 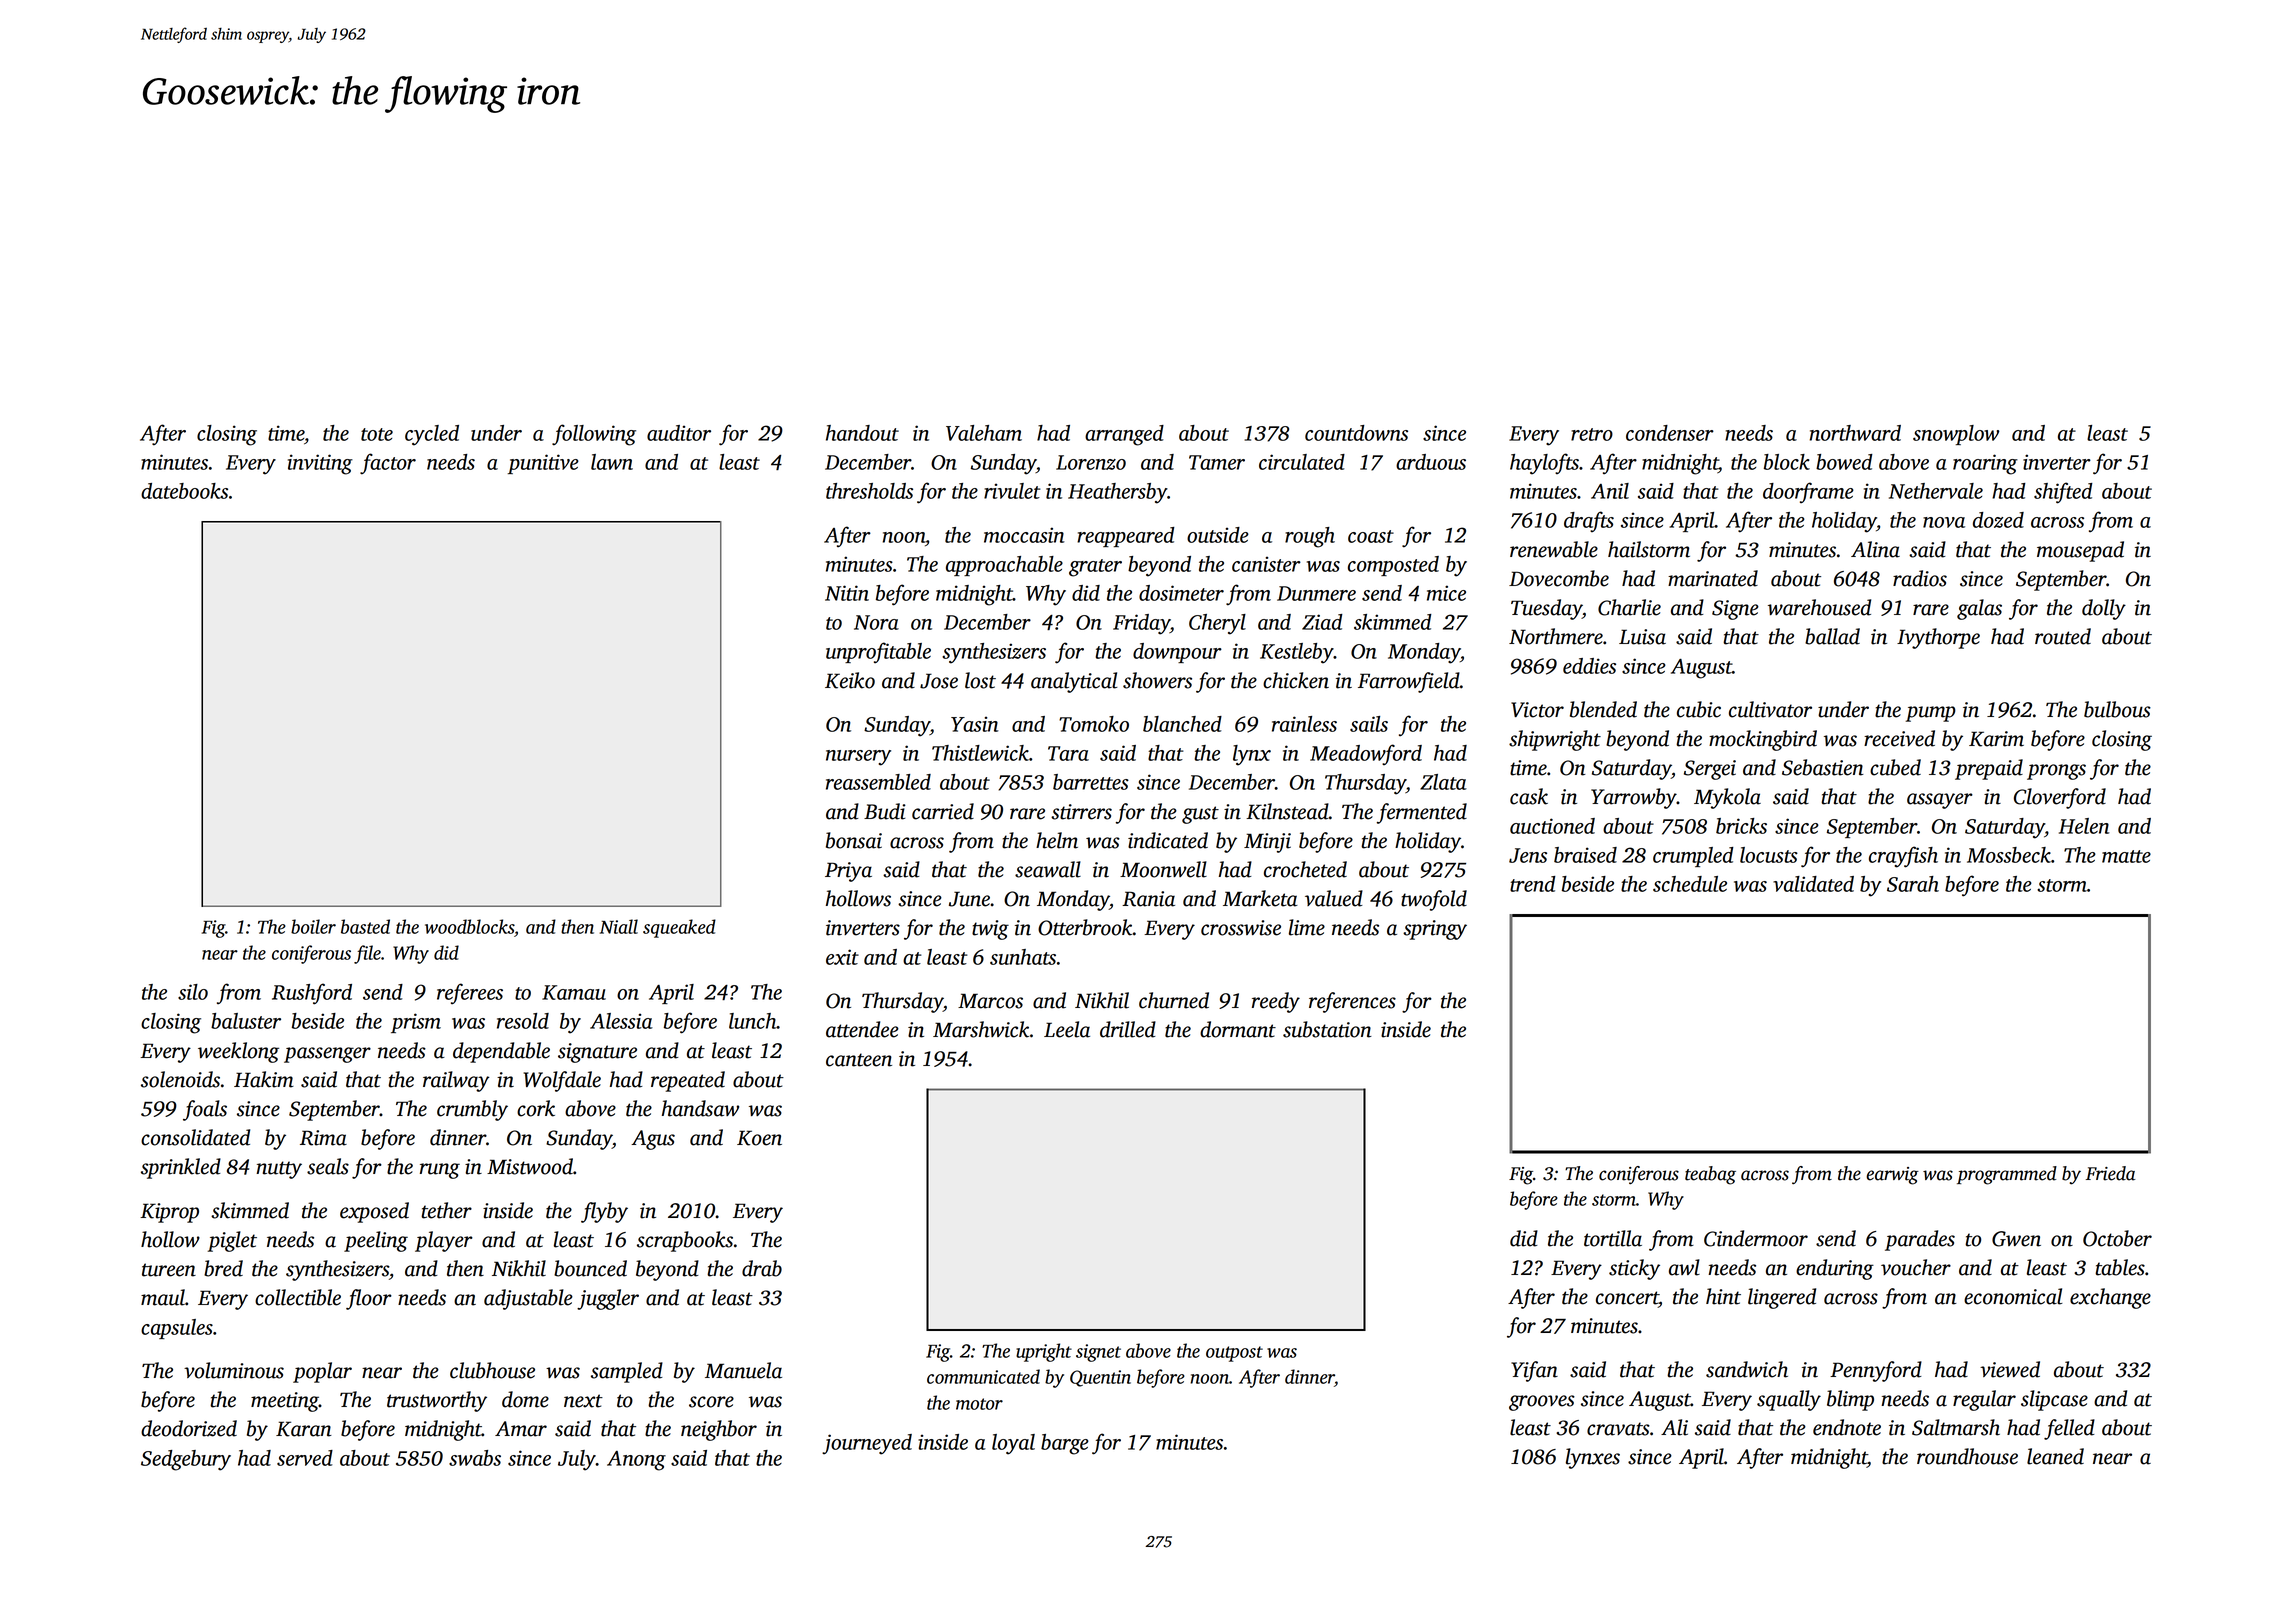 I want to click on leaned, so click(x=2055, y=1456).
